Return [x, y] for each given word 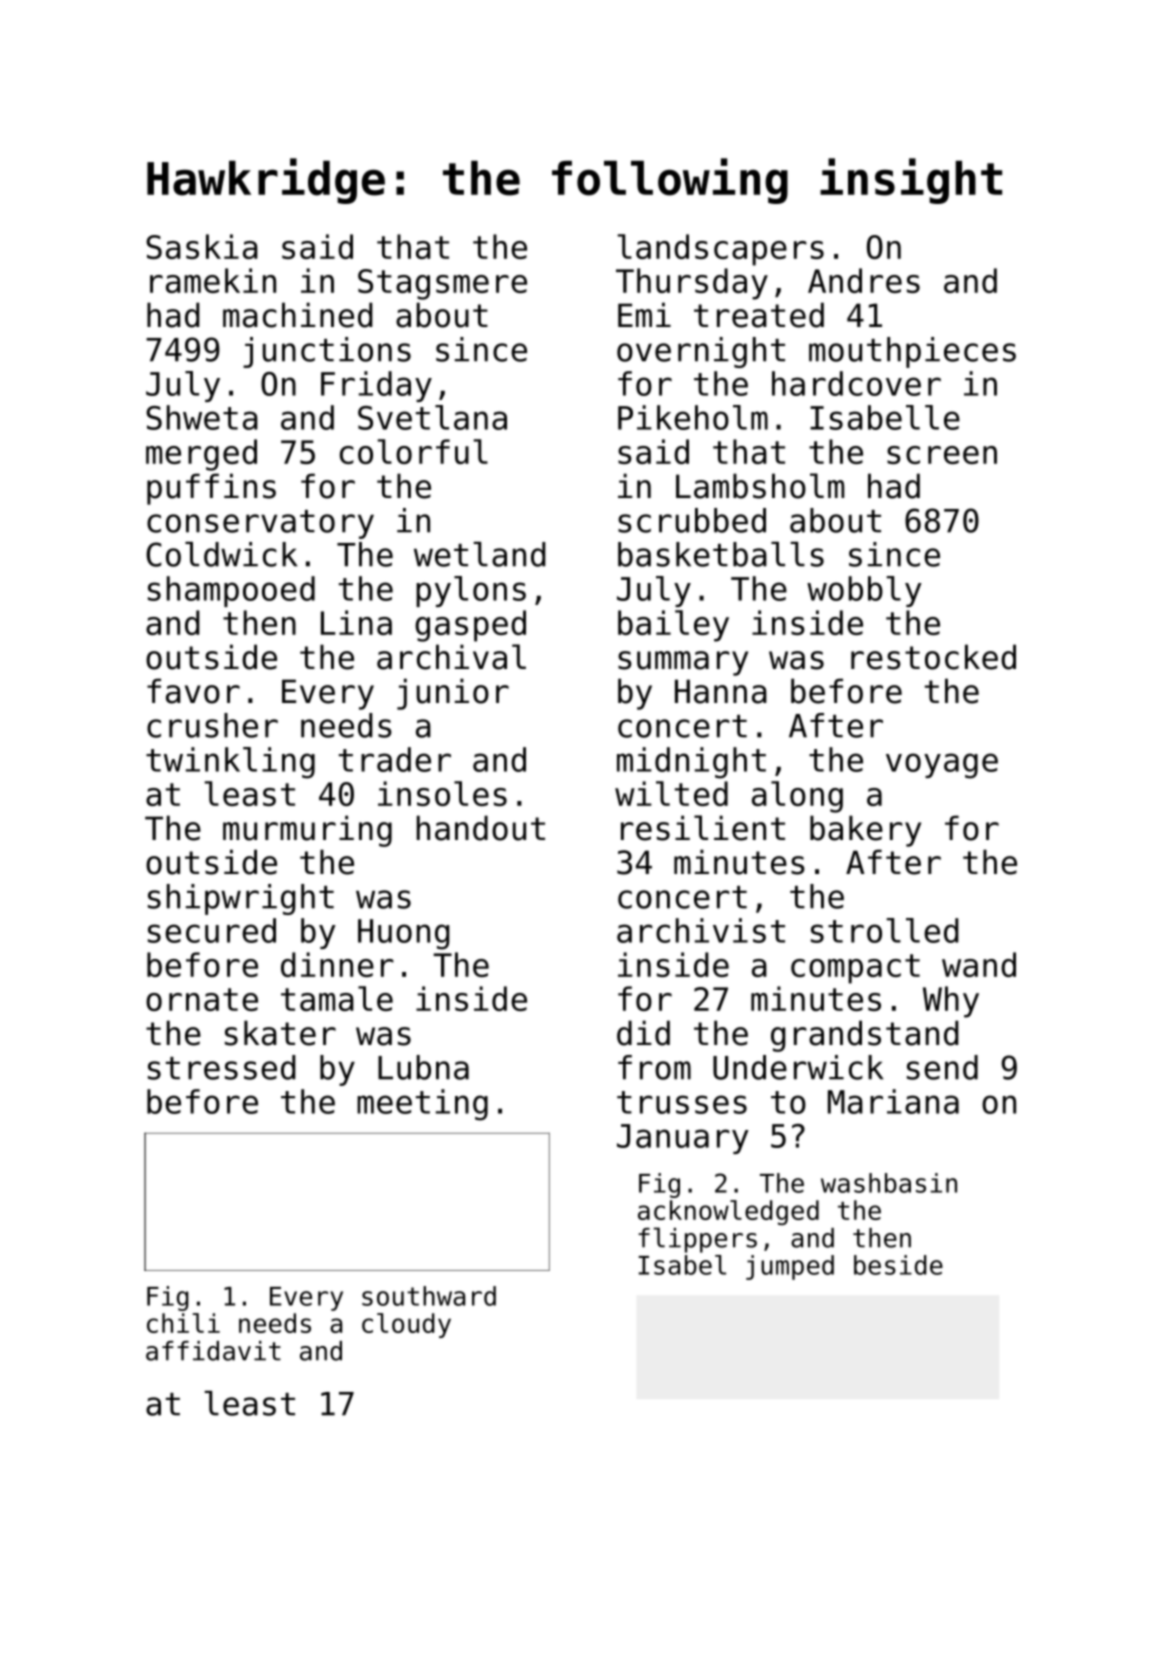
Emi [644, 314]
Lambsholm [760, 486]
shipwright [241, 899]
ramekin [213, 280]
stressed [222, 1067]
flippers [697, 1240]
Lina [356, 622]
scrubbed [692, 520]
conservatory [260, 524]
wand [979, 964]
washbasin [889, 1183]
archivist [701, 930]
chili [183, 1323]
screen [942, 455]
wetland [480, 554]
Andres [864, 280]
